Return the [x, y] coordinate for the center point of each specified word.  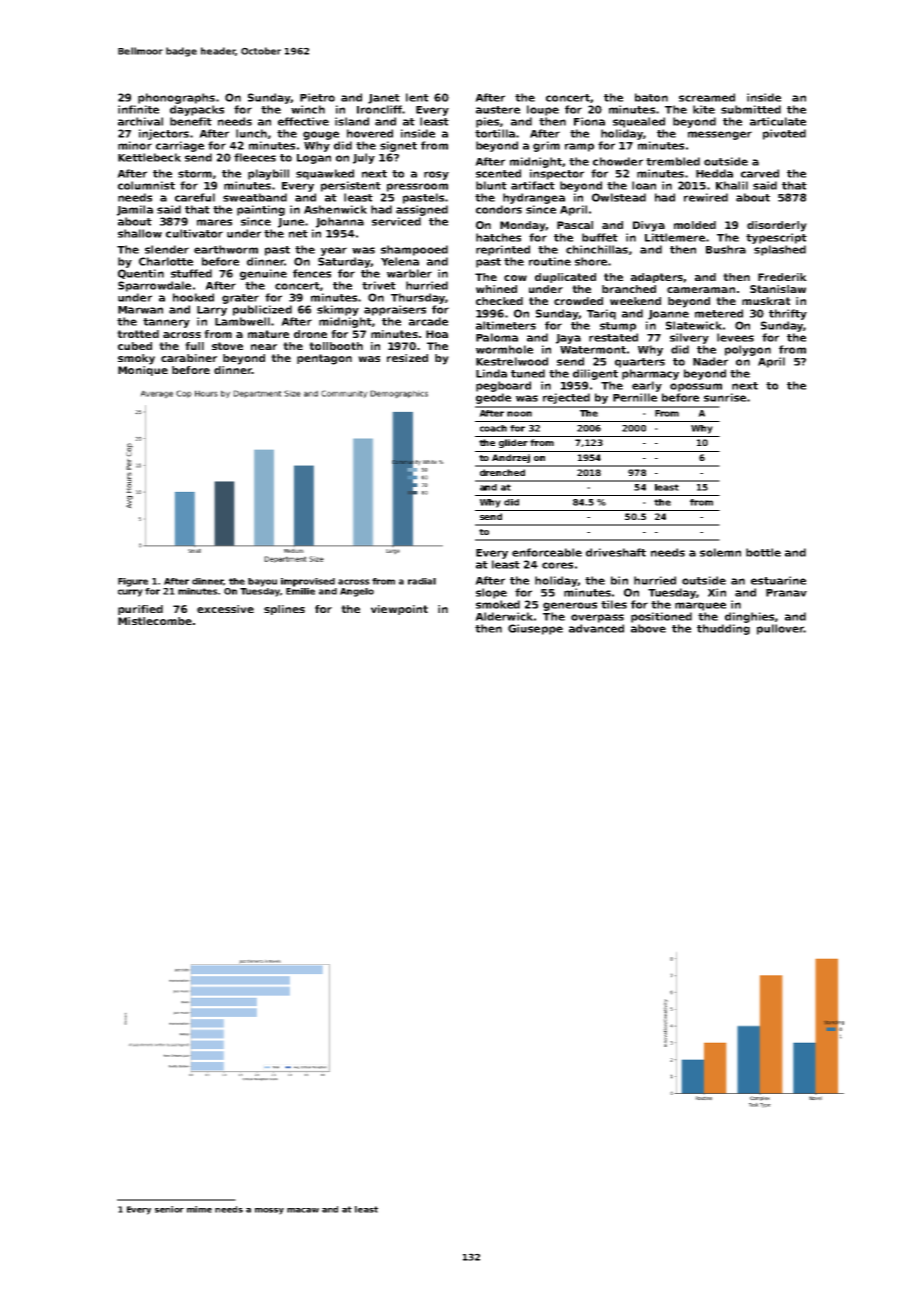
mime [199, 1209]
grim [546, 146]
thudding [723, 629]
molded [695, 225]
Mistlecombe [155, 621]
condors [499, 209]
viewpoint [399, 610]
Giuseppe [535, 629]
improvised [308, 582]
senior [169, 1209]
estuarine [778, 580]
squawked [325, 174]
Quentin [141, 274]
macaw [303, 1210]
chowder [618, 161]
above [648, 628]
